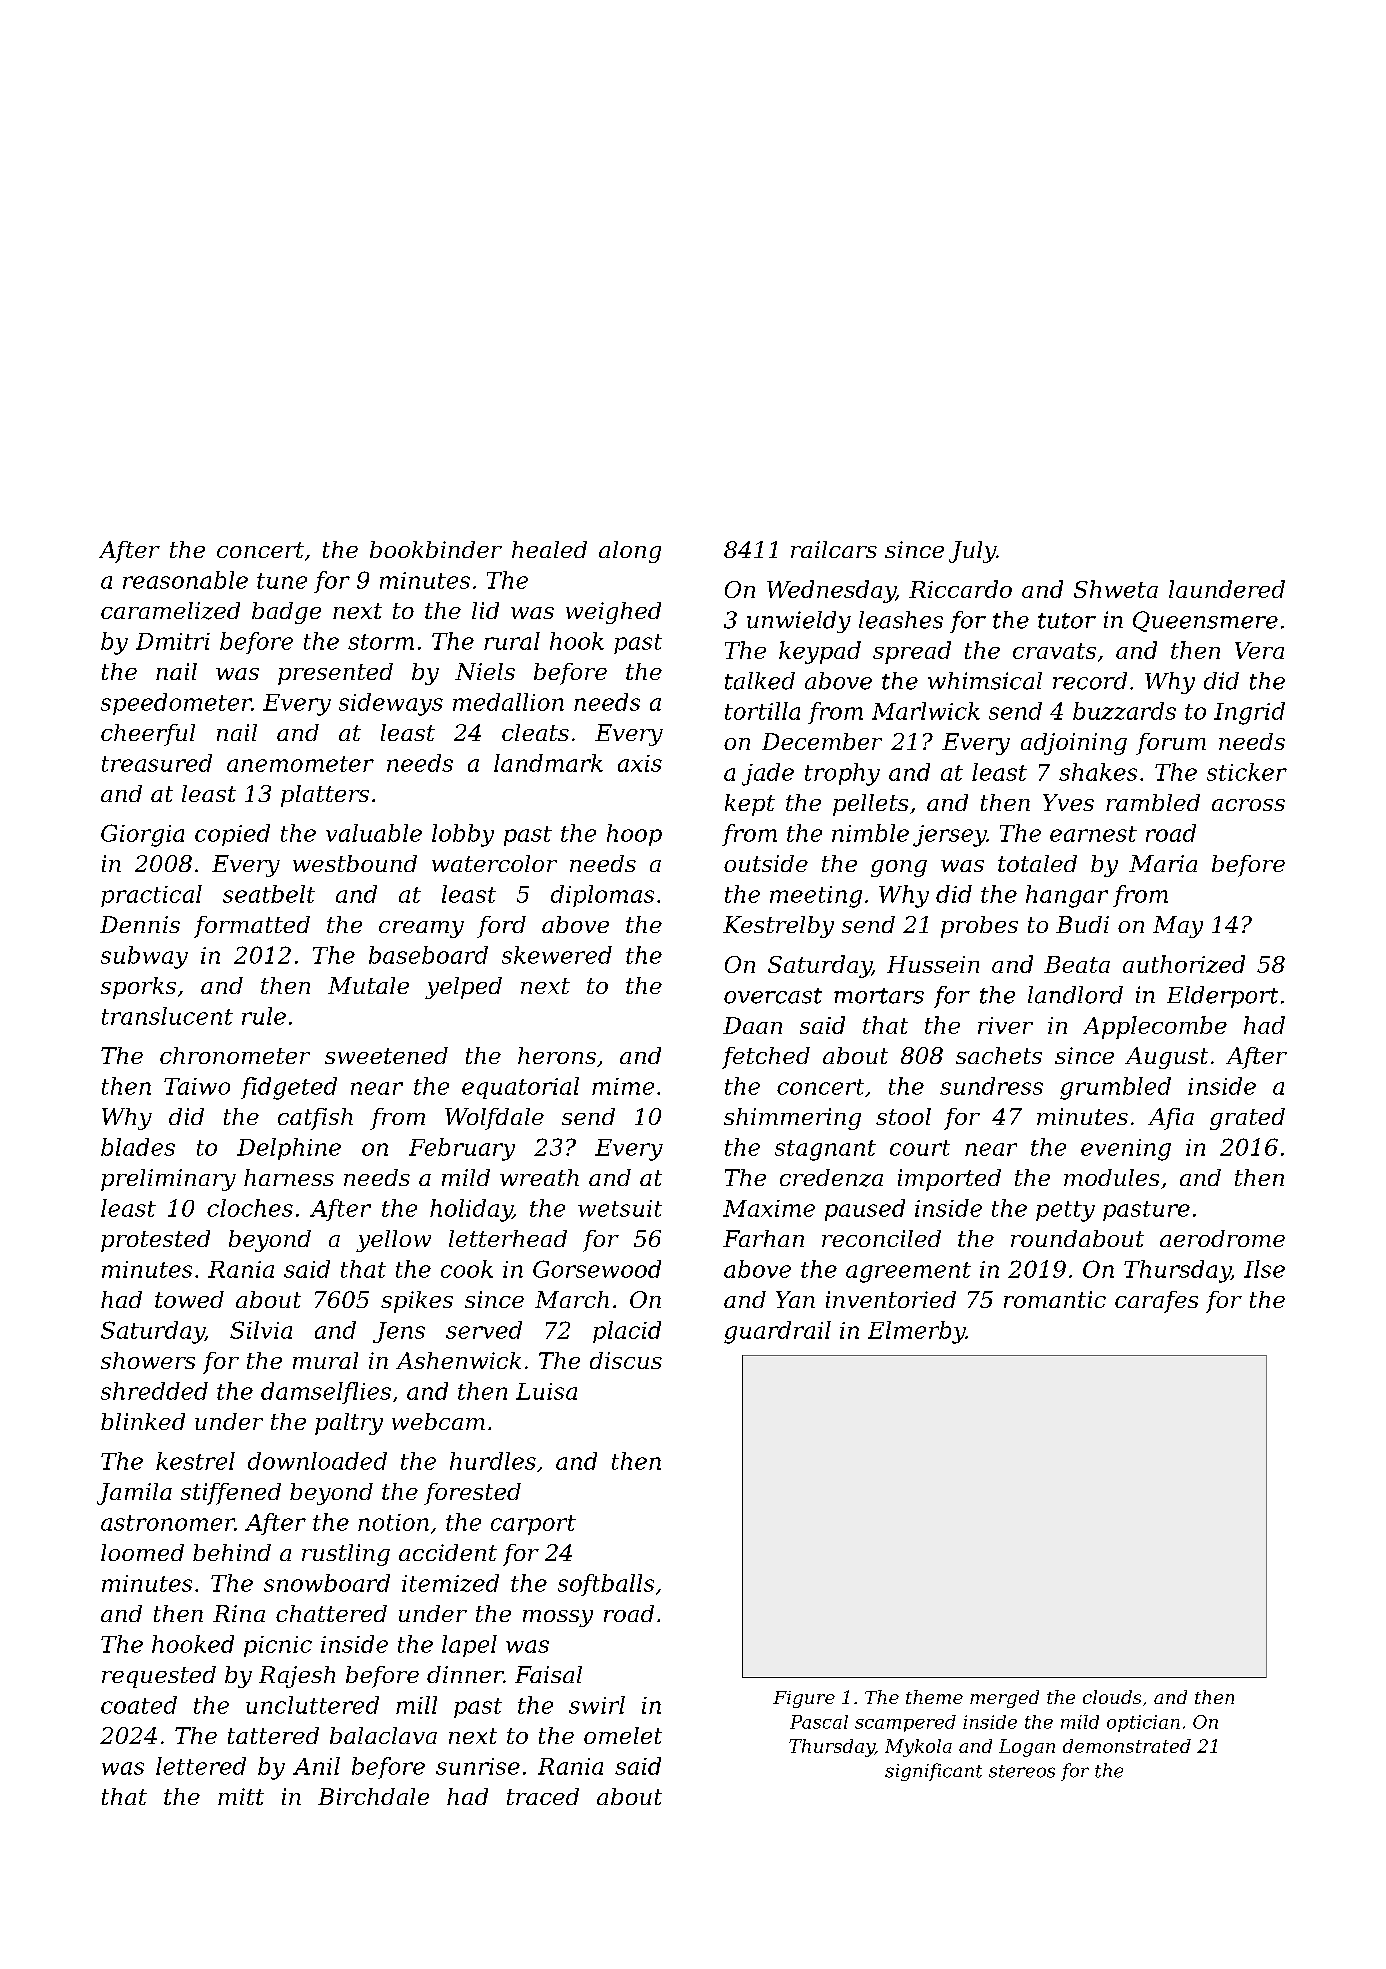  Describe the element at coordinates (630, 552) in the document. I see `along` at that location.
